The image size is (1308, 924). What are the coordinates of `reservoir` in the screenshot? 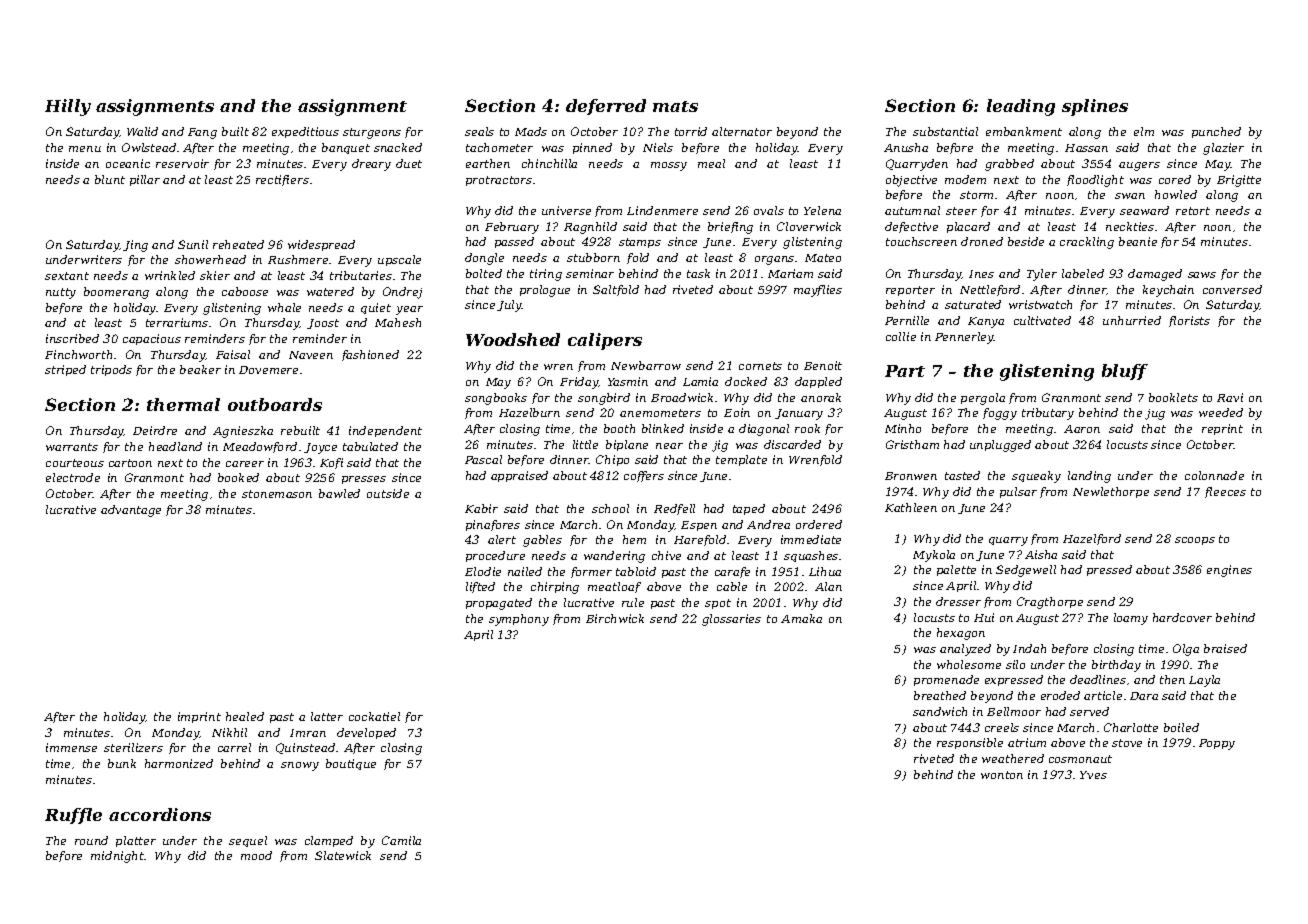 It's located at (182, 163).
